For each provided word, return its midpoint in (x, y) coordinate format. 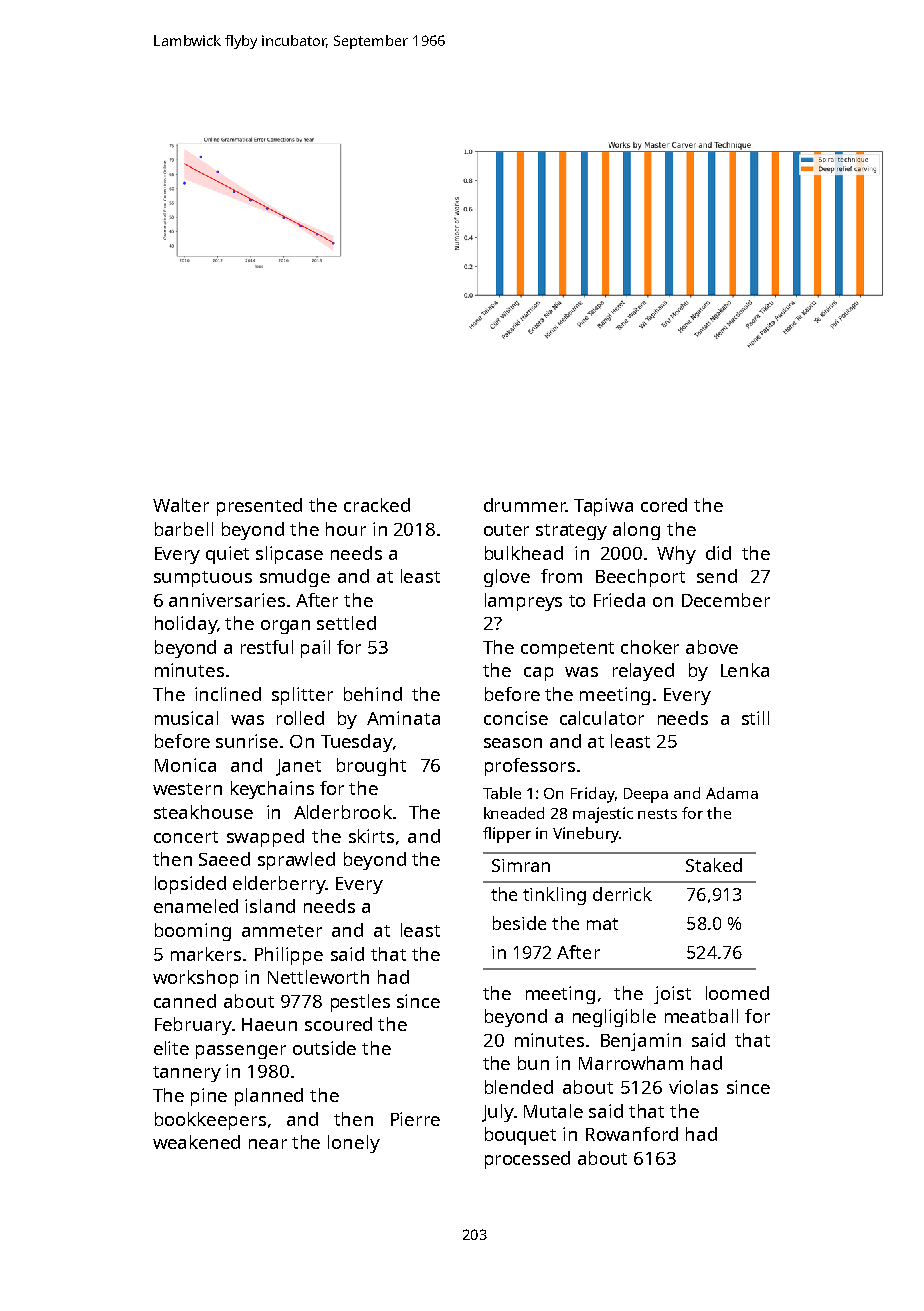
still (755, 718)
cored (664, 505)
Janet (298, 767)
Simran (521, 865)
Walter (181, 505)
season (513, 743)
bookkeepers (210, 1121)
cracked (377, 505)
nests (657, 814)
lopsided (190, 885)
